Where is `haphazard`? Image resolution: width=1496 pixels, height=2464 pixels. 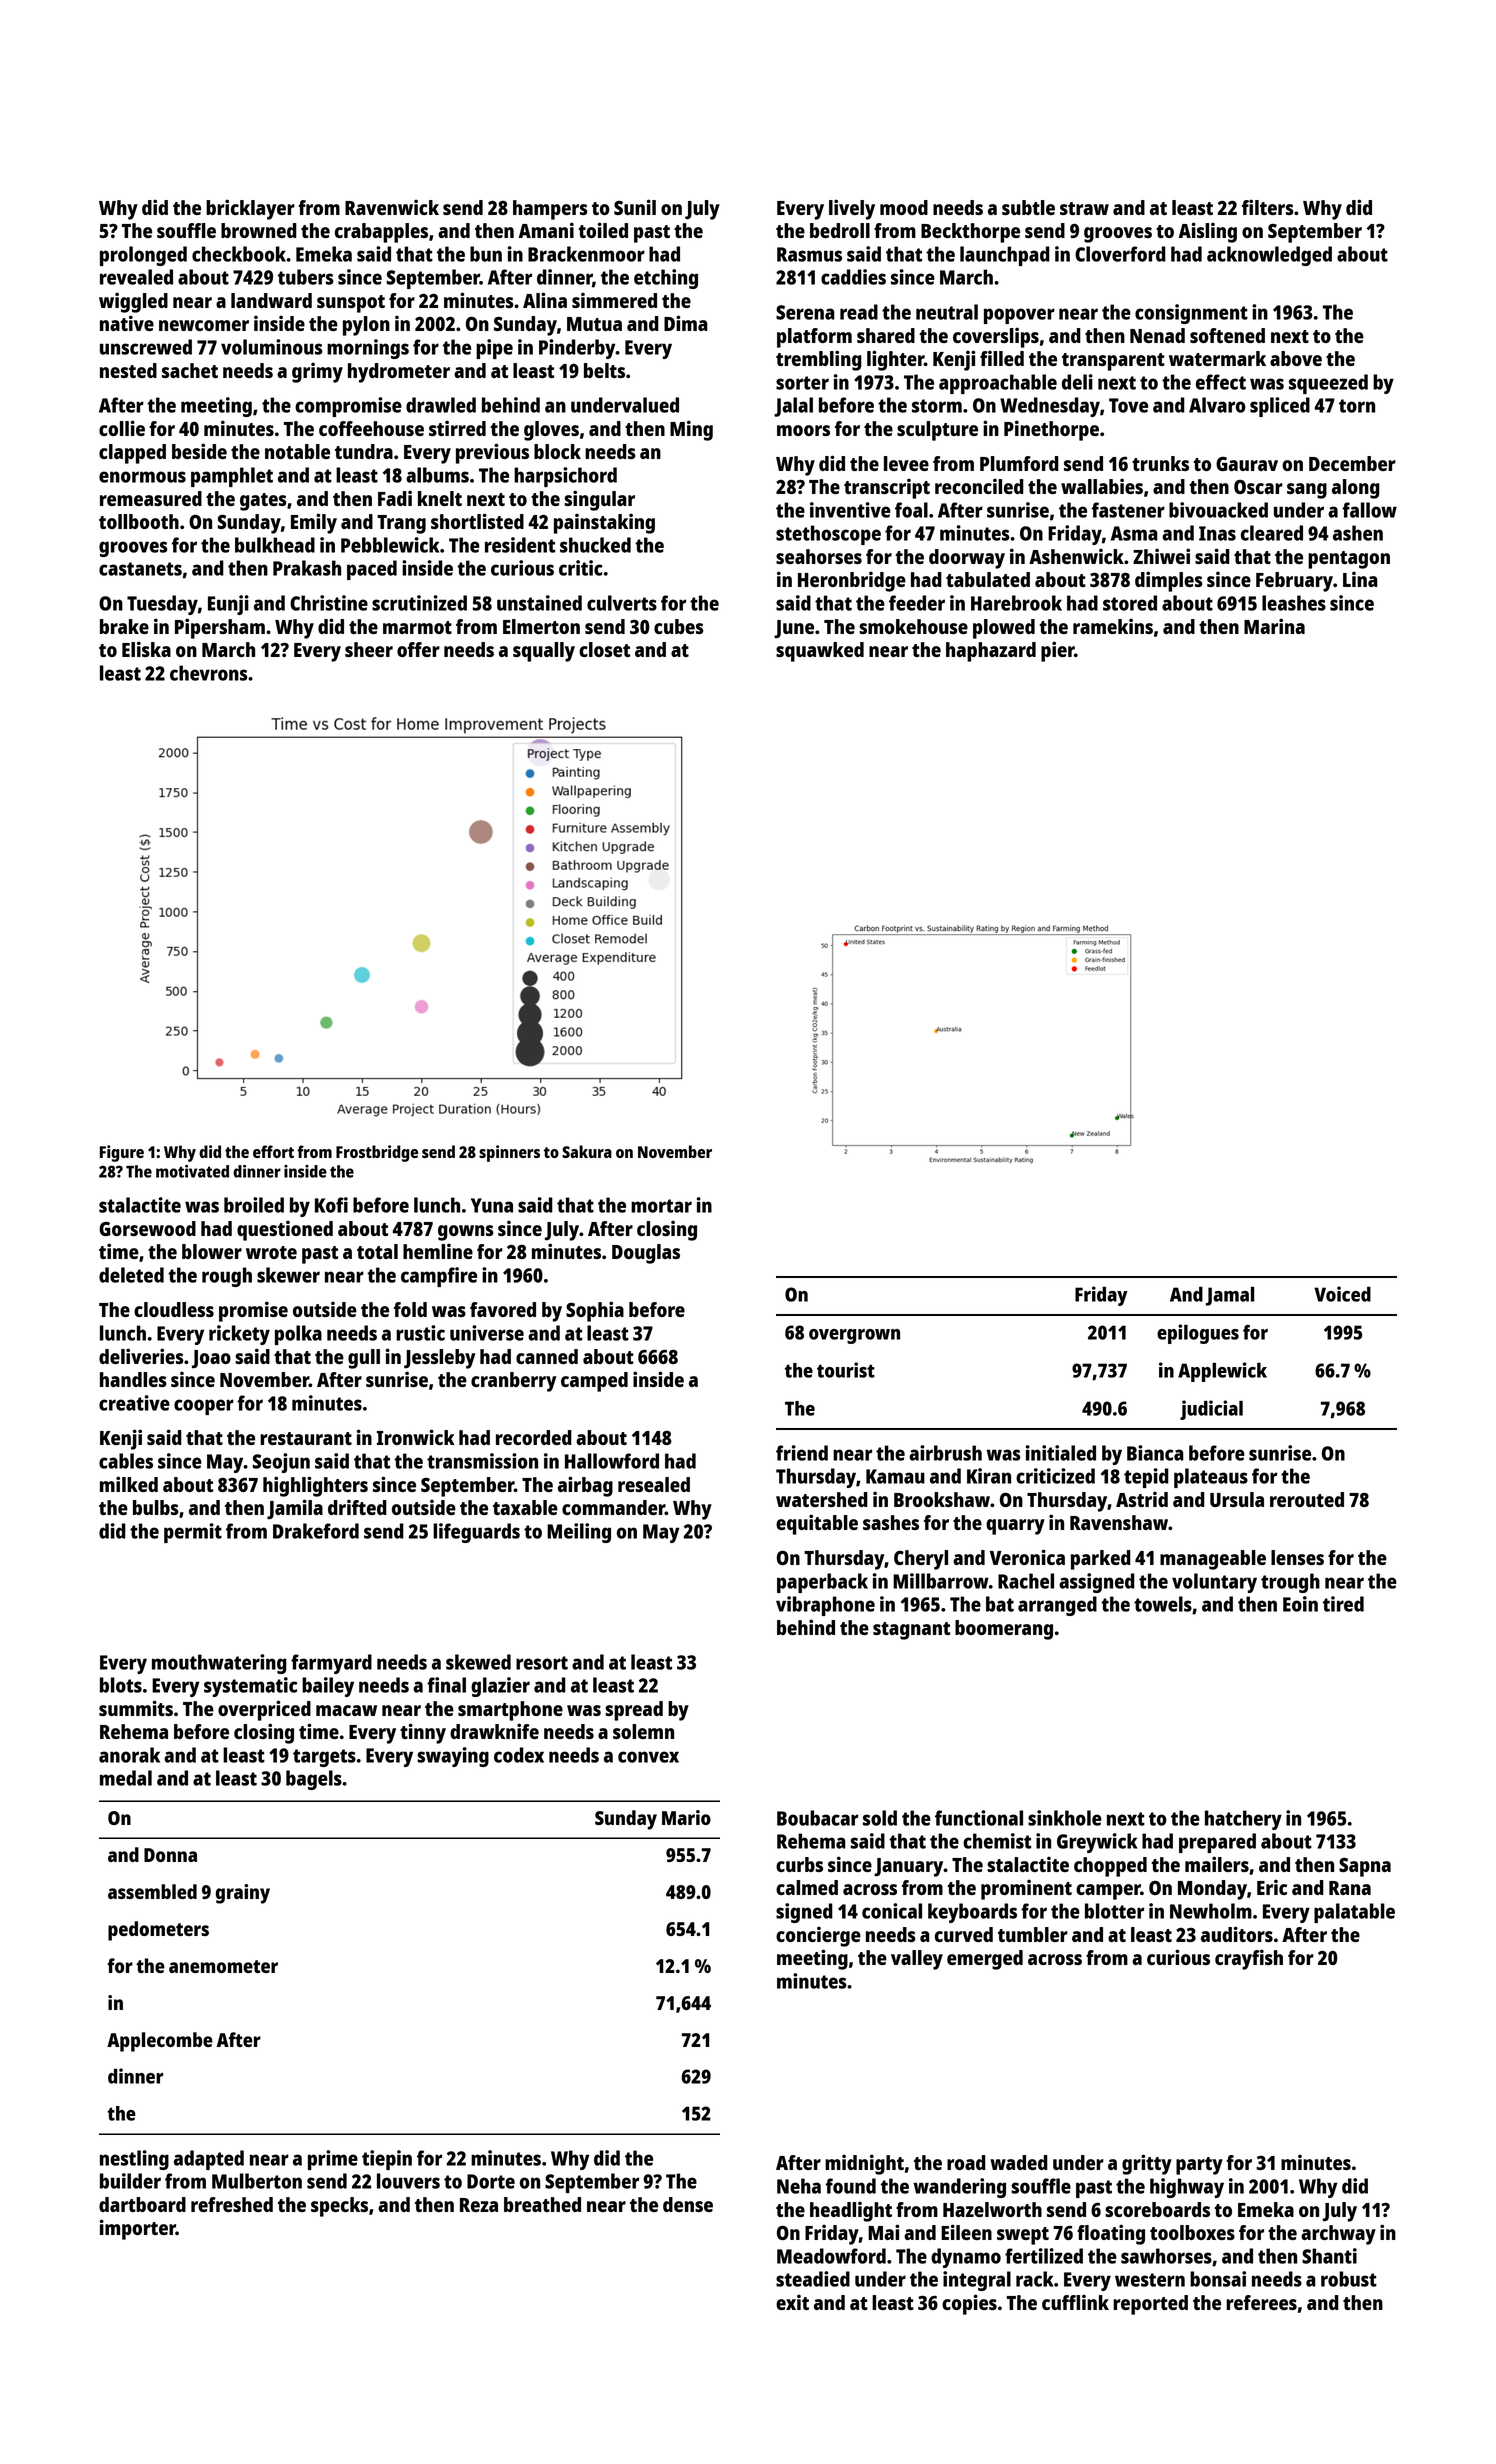 haphazard is located at coordinates (991, 652).
